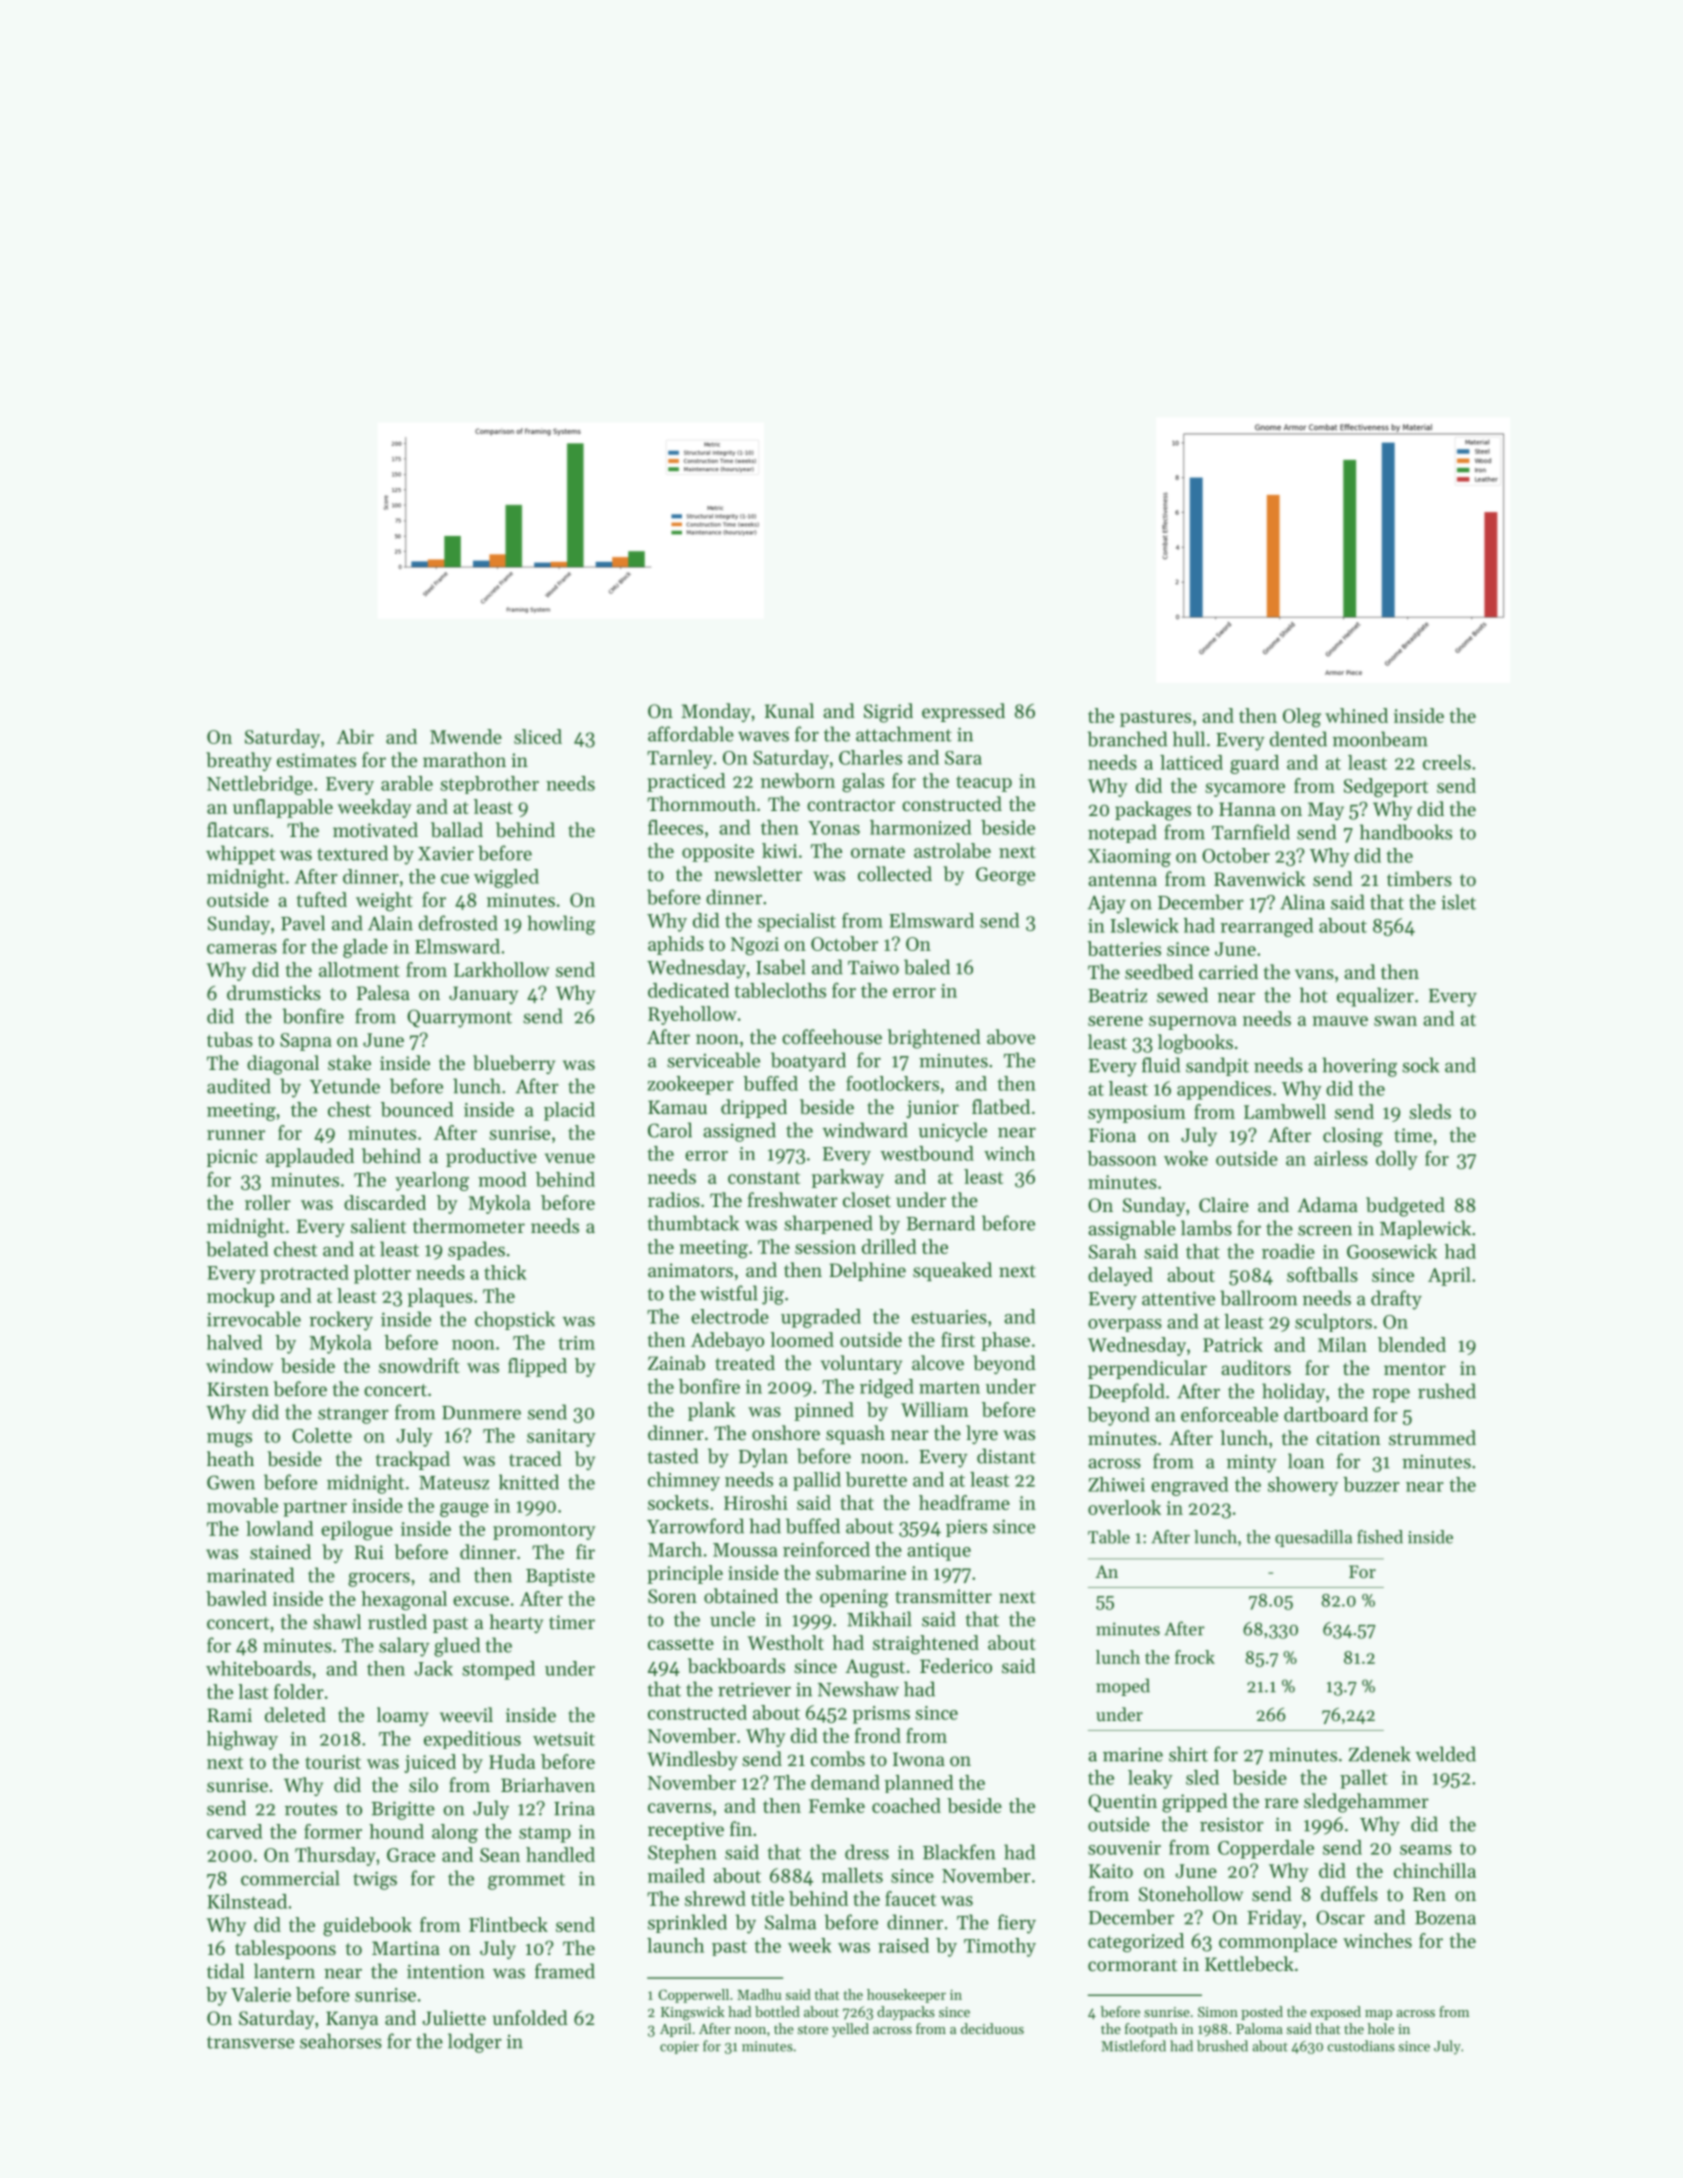 The width and height of the page is (1683, 2178). What do you see at coordinates (779, 850) in the page?
I see `kiwi` at bounding box center [779, 850].
